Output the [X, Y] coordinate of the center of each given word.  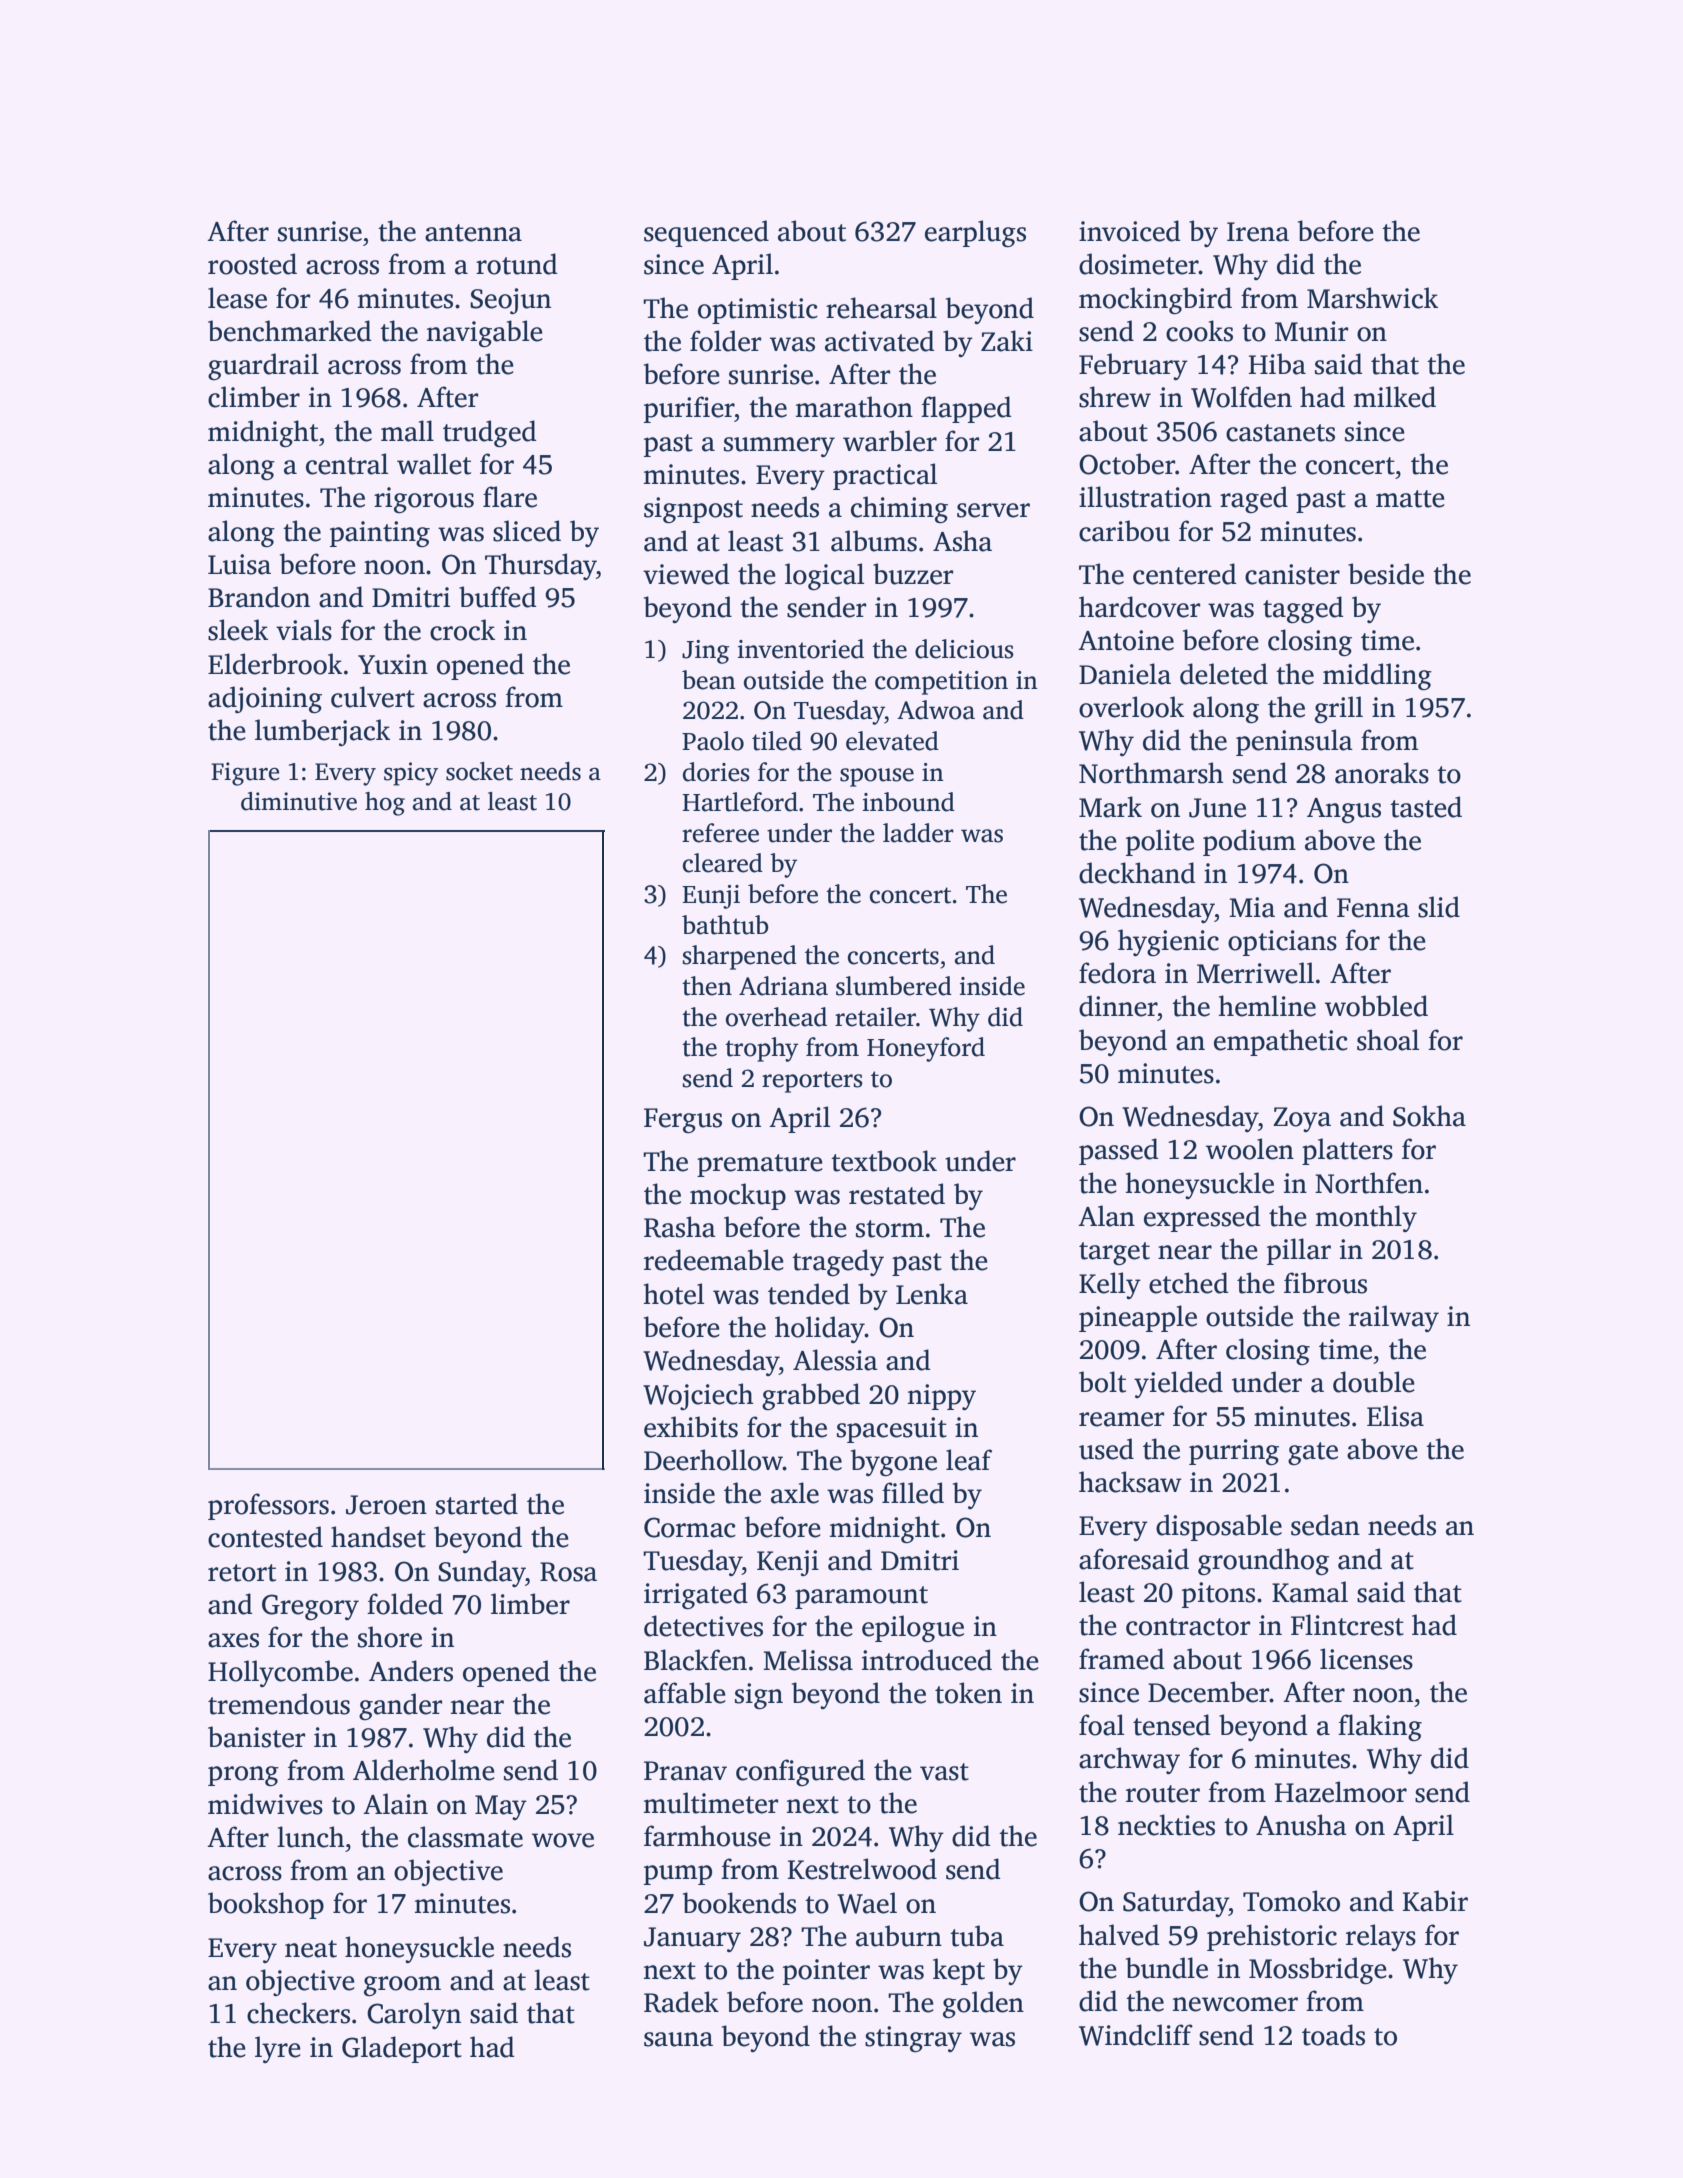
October [1127, 464]
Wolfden [1241, 397]
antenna [473, 233]
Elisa [1395, 1416]
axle [795, 1493]
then [707, 986]
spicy [411, 774]
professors [268, 1506]
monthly [1366, 1218]
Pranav [685, 1771]
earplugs [975, 234]
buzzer [913, 574]
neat [311, 1949]
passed [1118, 1151]
